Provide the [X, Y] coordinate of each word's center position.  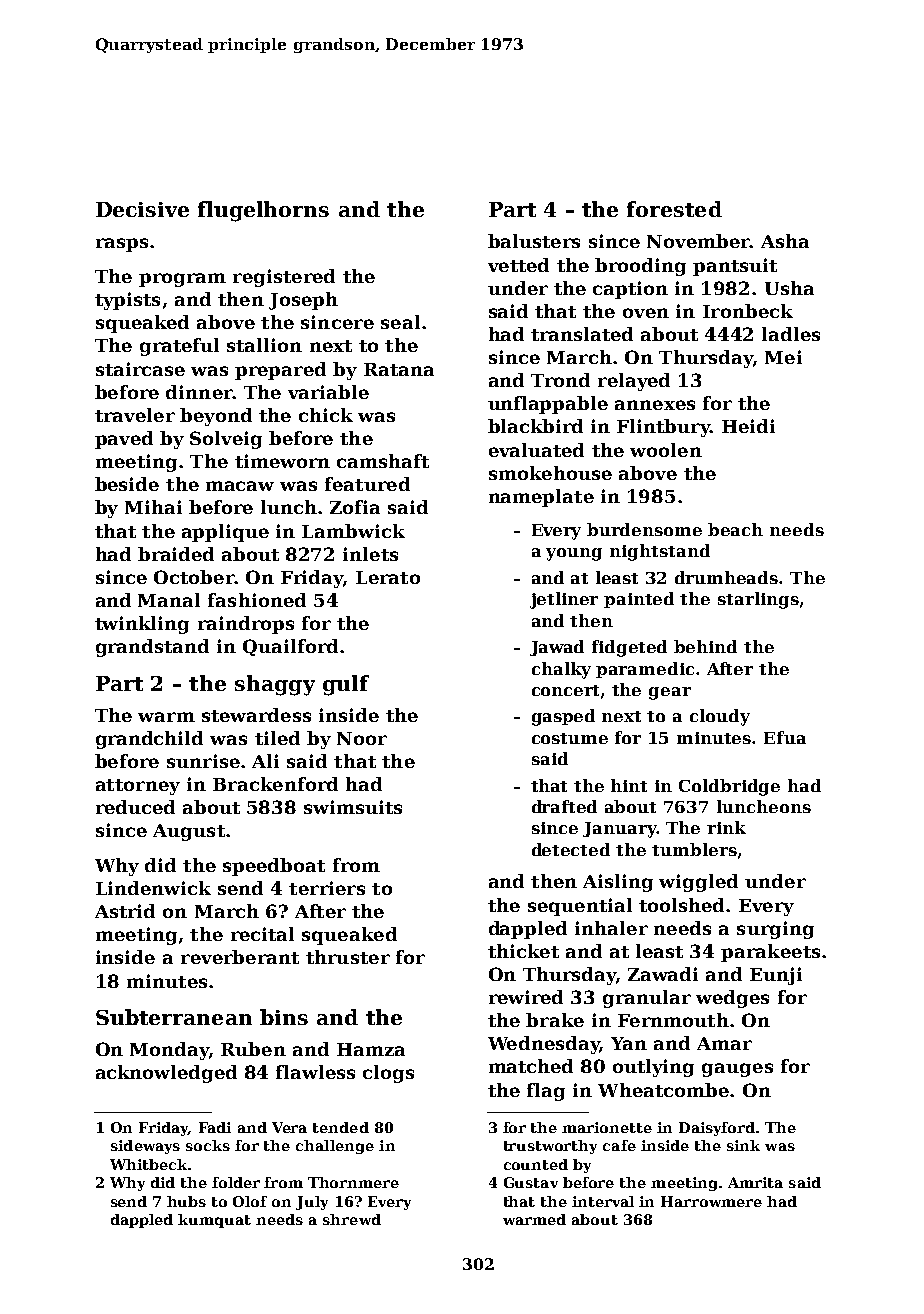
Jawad [557, 648]
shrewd [352, 1219]
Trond [560, 380]
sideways [145, 1147]
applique [225, 533]
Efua [785, 737]
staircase [140, 369]
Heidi [748, 426]
